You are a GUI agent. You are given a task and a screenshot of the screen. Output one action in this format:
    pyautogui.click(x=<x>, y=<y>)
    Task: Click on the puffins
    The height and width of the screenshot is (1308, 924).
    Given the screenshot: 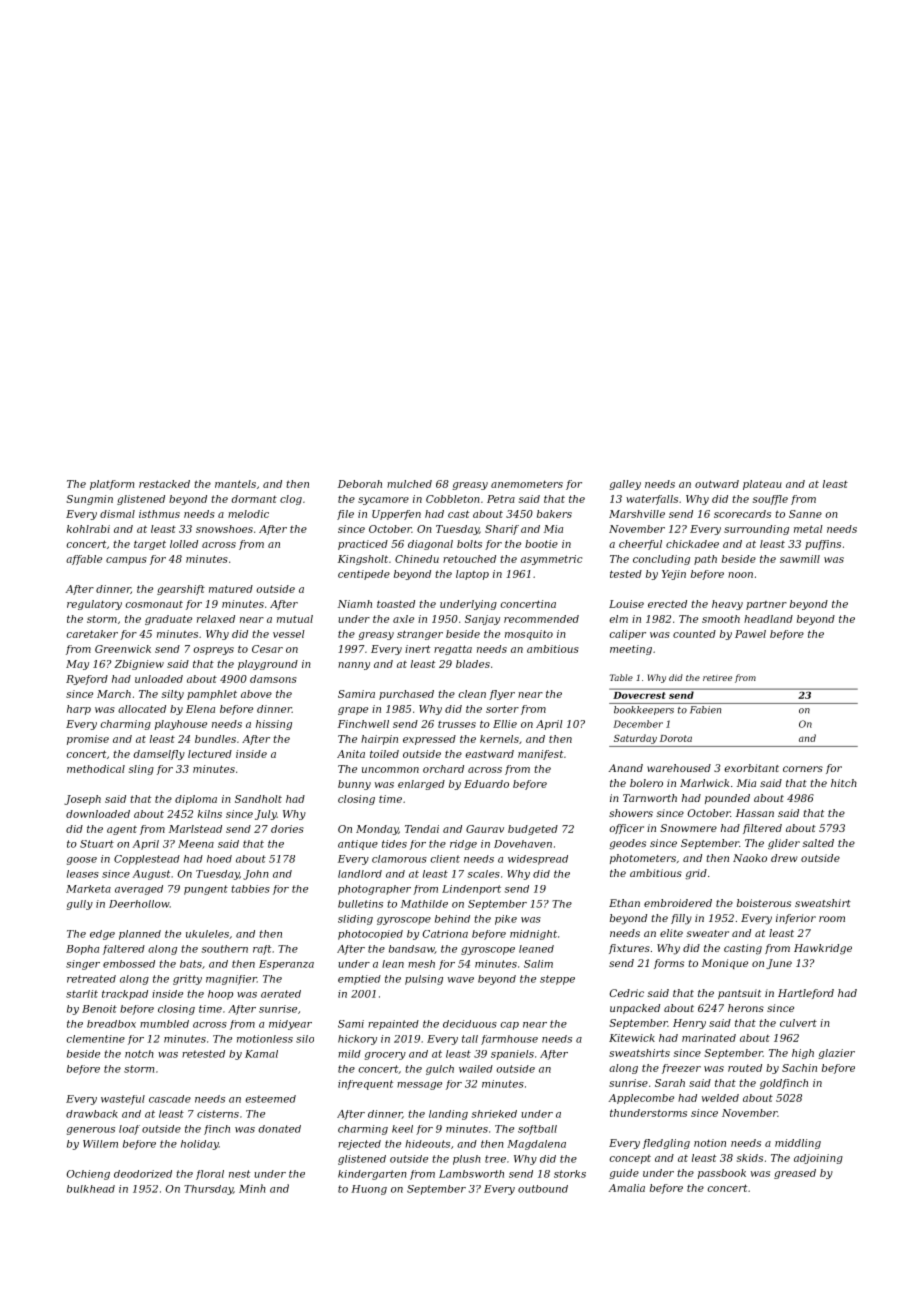 What is the action you would take?
    pyautogui.click(x=823, y=545)
